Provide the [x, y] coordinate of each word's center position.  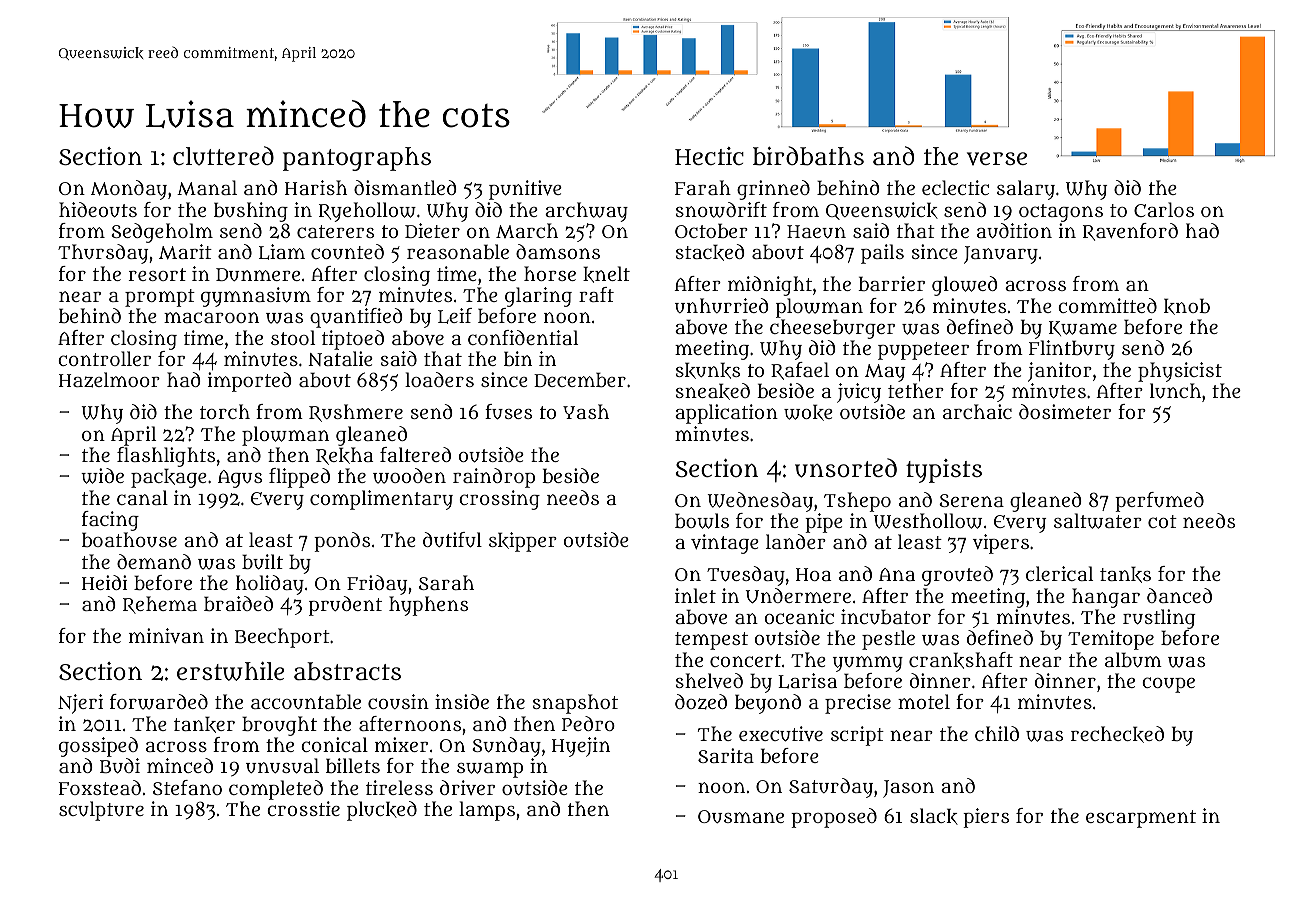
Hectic [709, 156]
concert [745, 660]
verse [997, 158]
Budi [120, 766]
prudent [345, 606]
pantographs [357, 159]
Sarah [446, 582]
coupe [1168, 685]
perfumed [1159, 502]
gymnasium [256, 297]
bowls [702, 521]
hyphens [428, 606]
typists [944, 471]
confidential [523, 337]
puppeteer [923, 351]
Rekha [345, 456]
